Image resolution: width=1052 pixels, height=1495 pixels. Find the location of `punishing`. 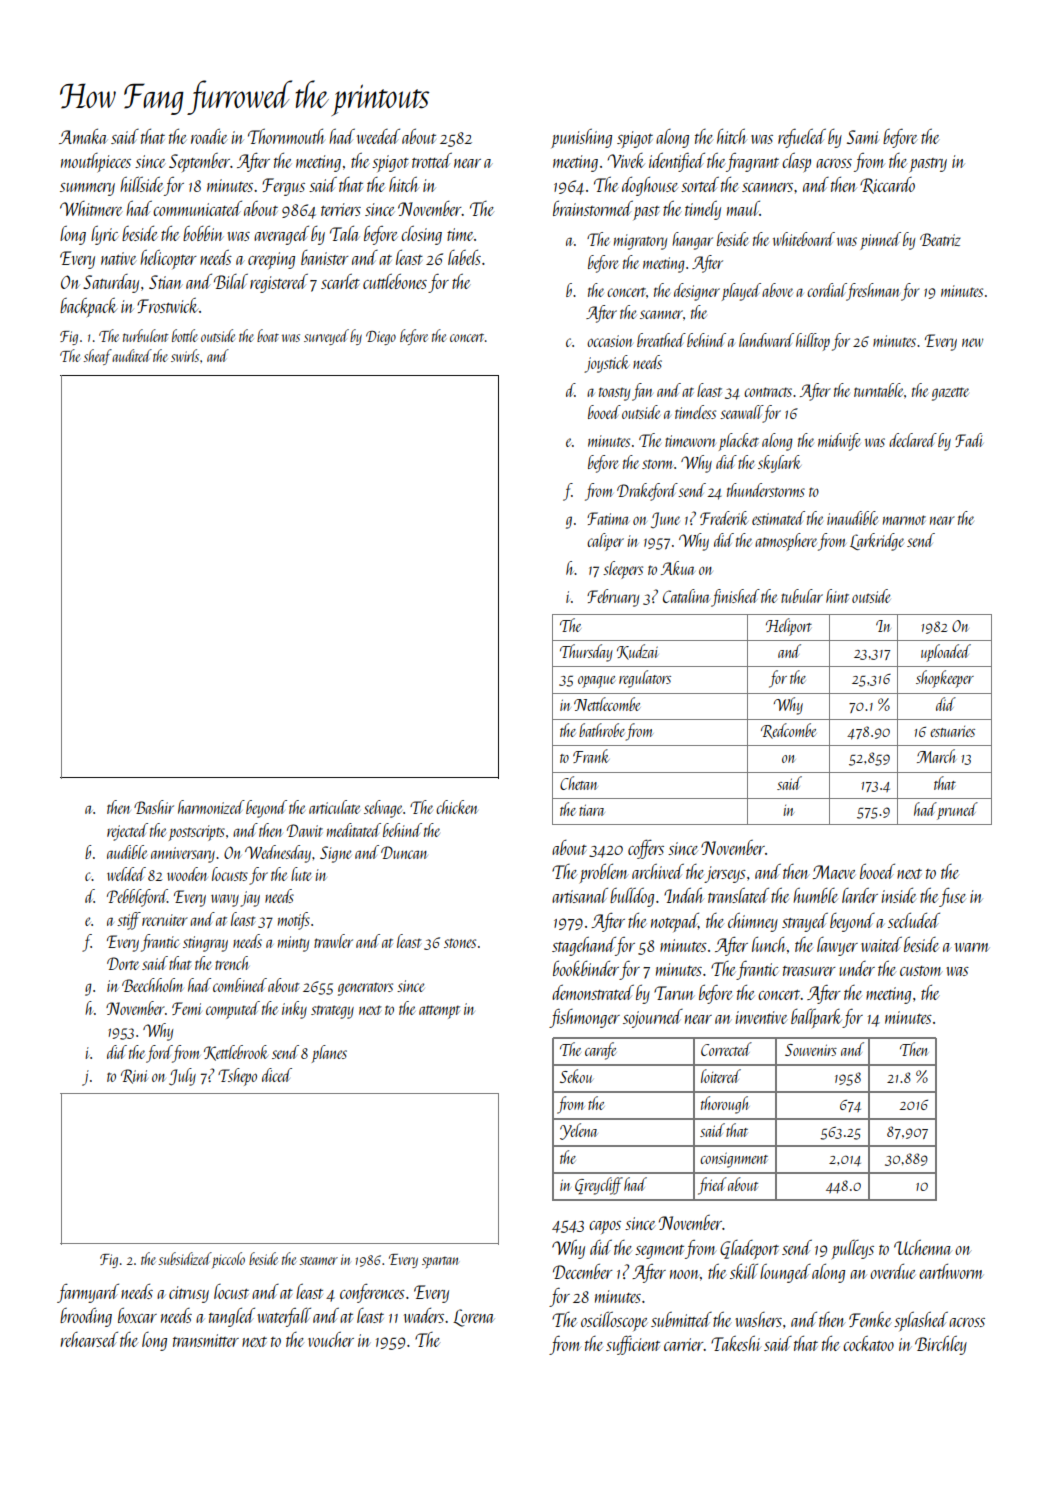

punishing is located at coordinates (581, 138).
